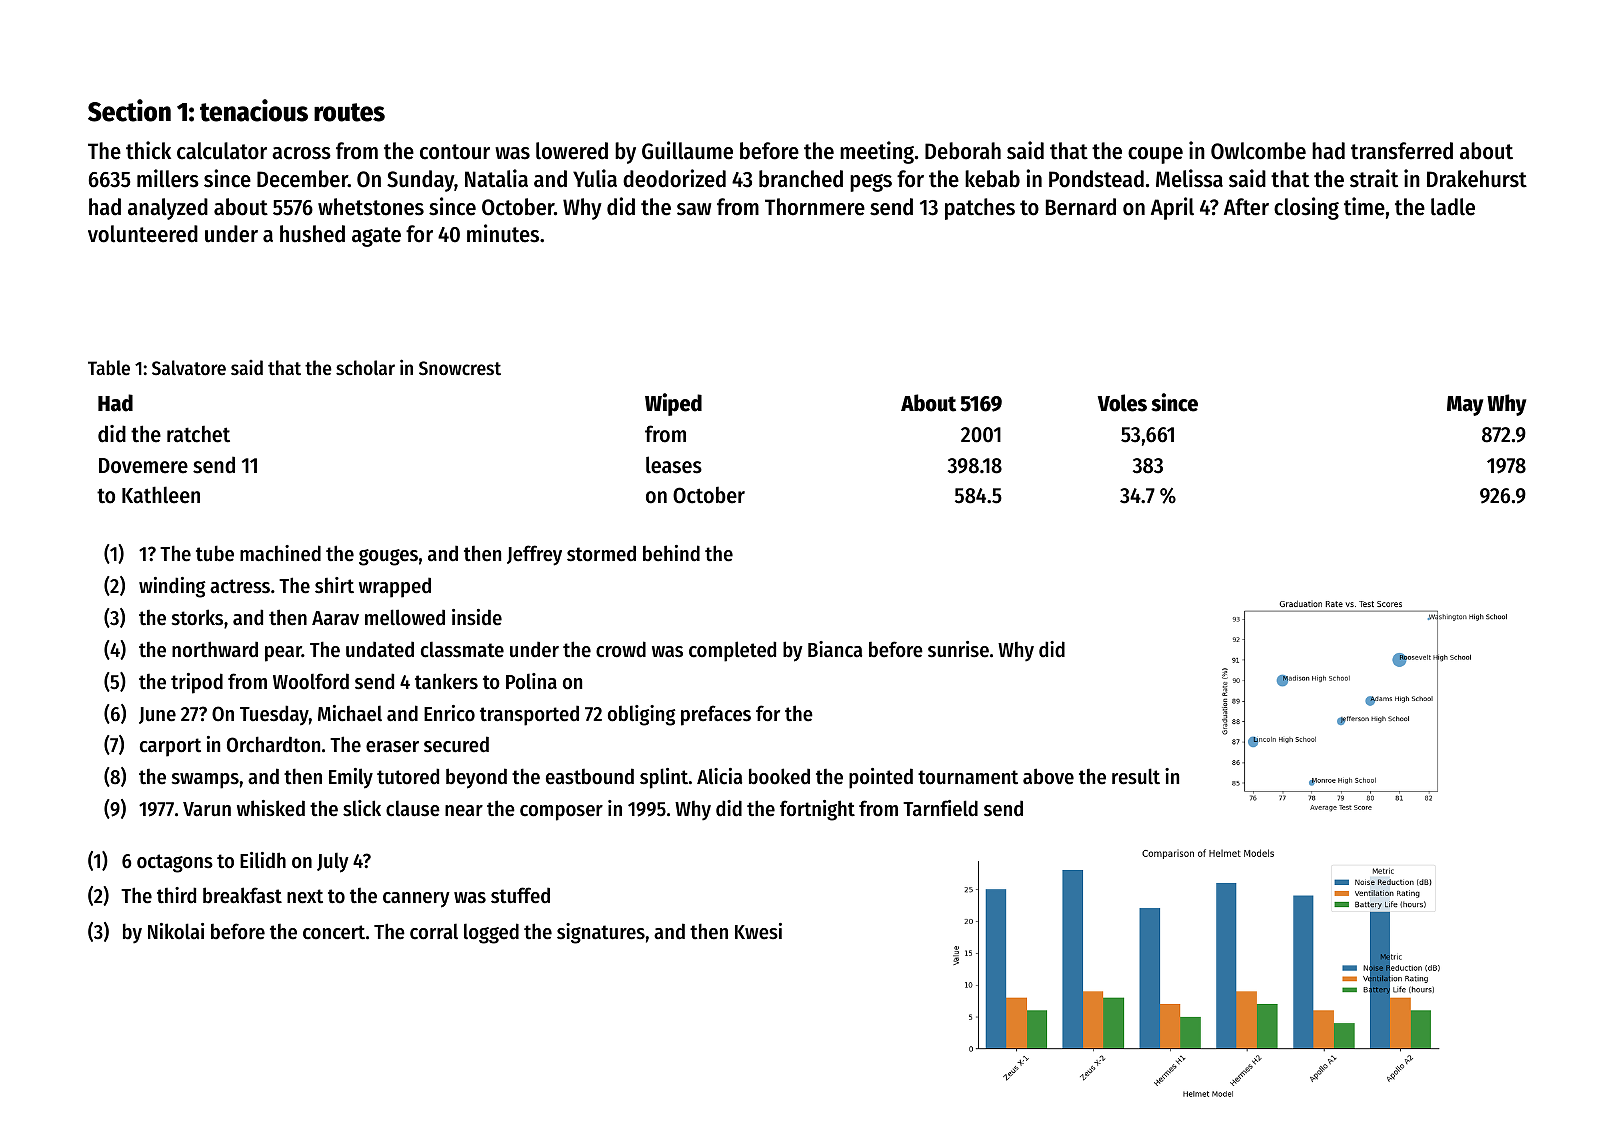 Image resolution: width=1624 pixels, height=1148 pixels. I want to click on Voles, so click(1122, 403).
